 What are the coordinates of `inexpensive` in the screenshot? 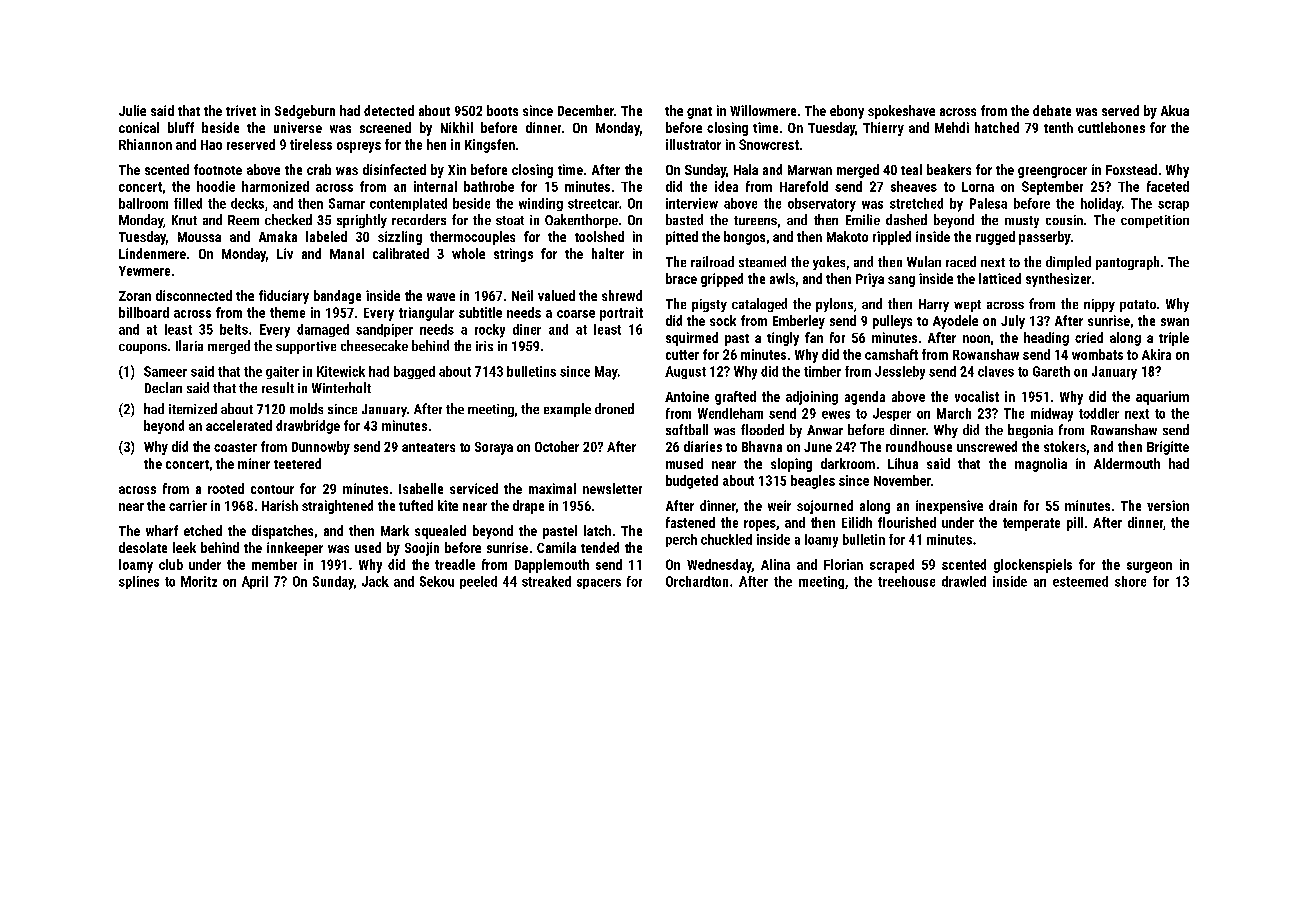 It's located at (949, 507).
